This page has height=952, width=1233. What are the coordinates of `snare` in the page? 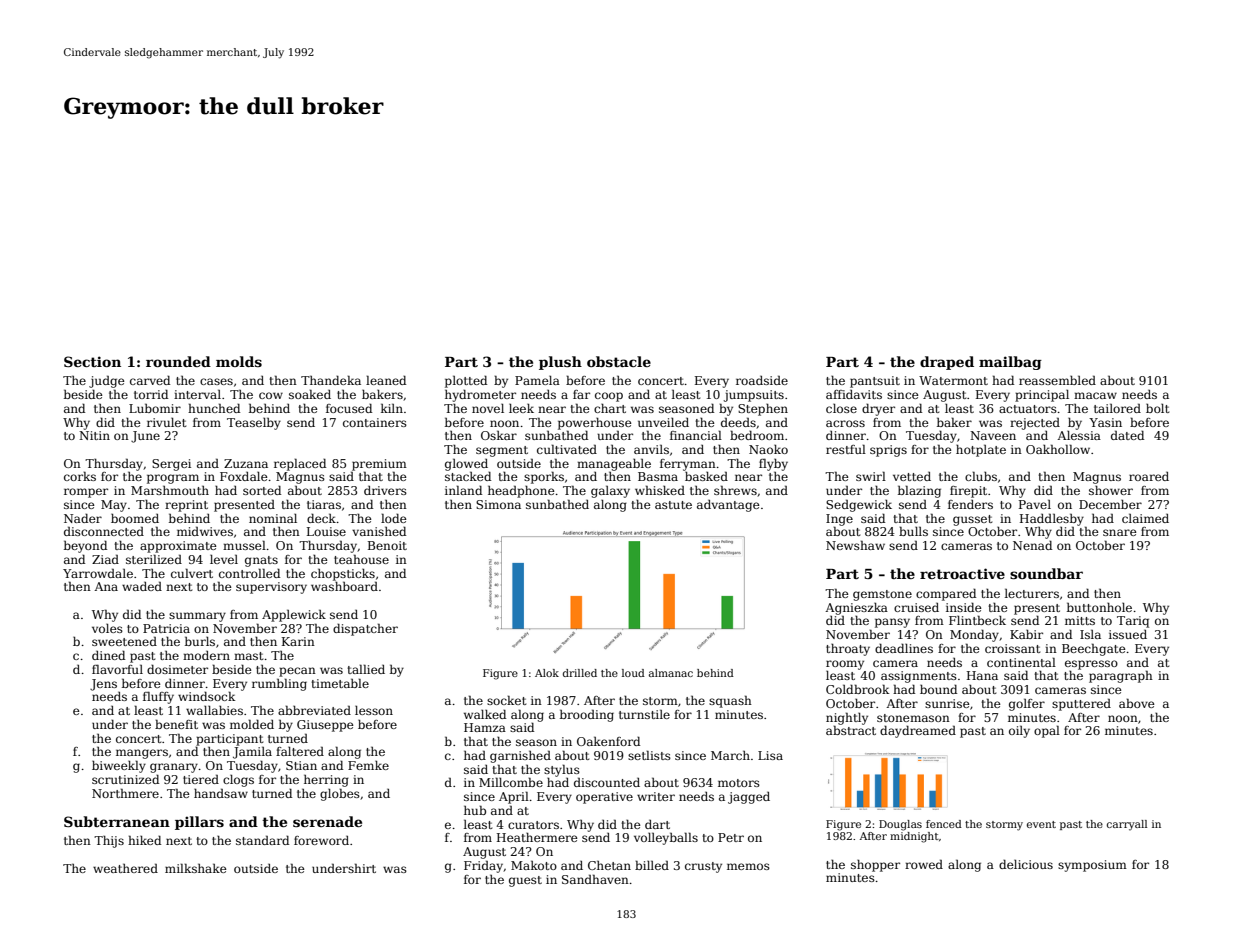 It's located at (1120, 532).
